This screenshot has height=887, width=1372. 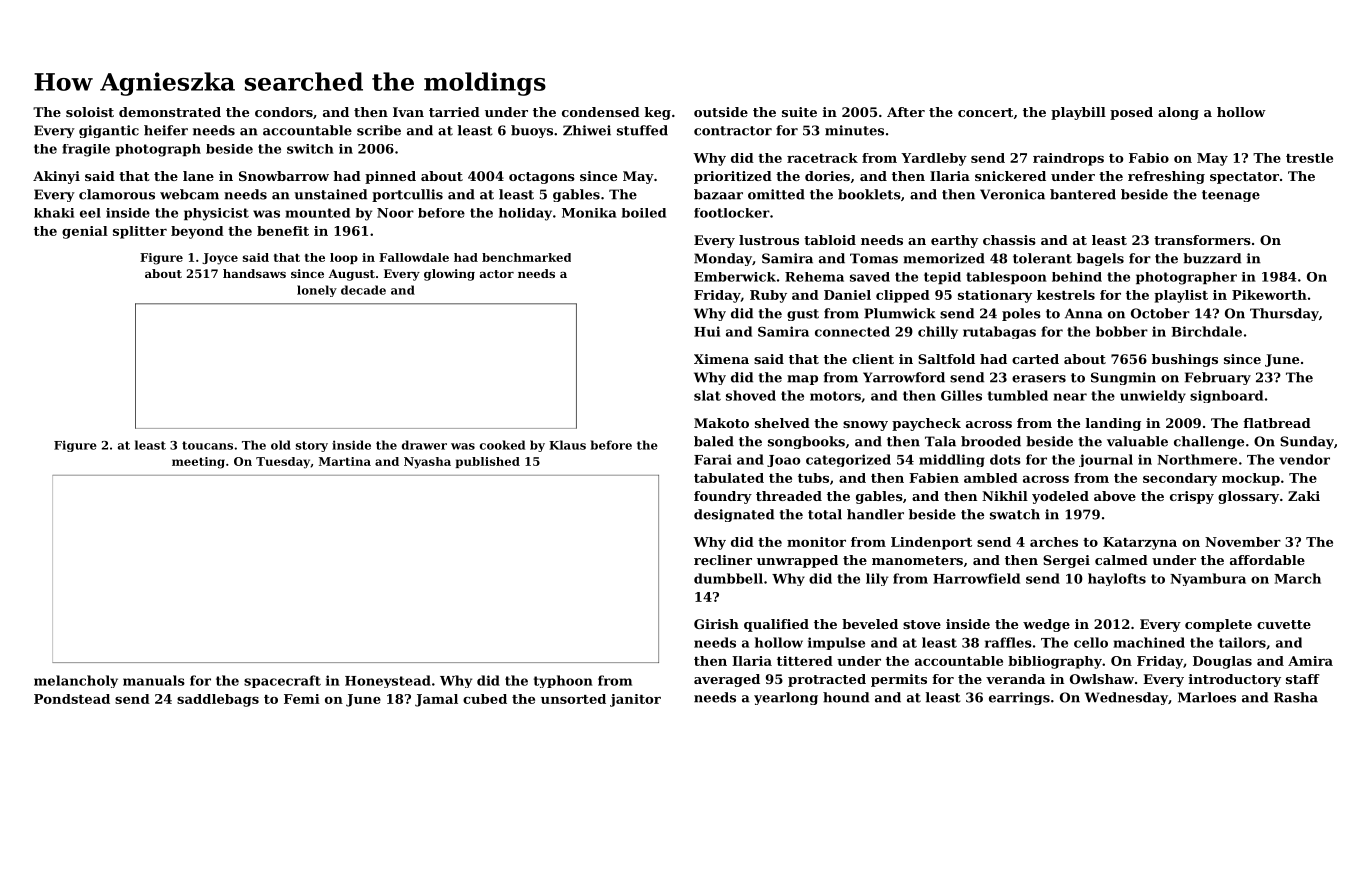 I want to click on outside, so click(x=721, y=112).
